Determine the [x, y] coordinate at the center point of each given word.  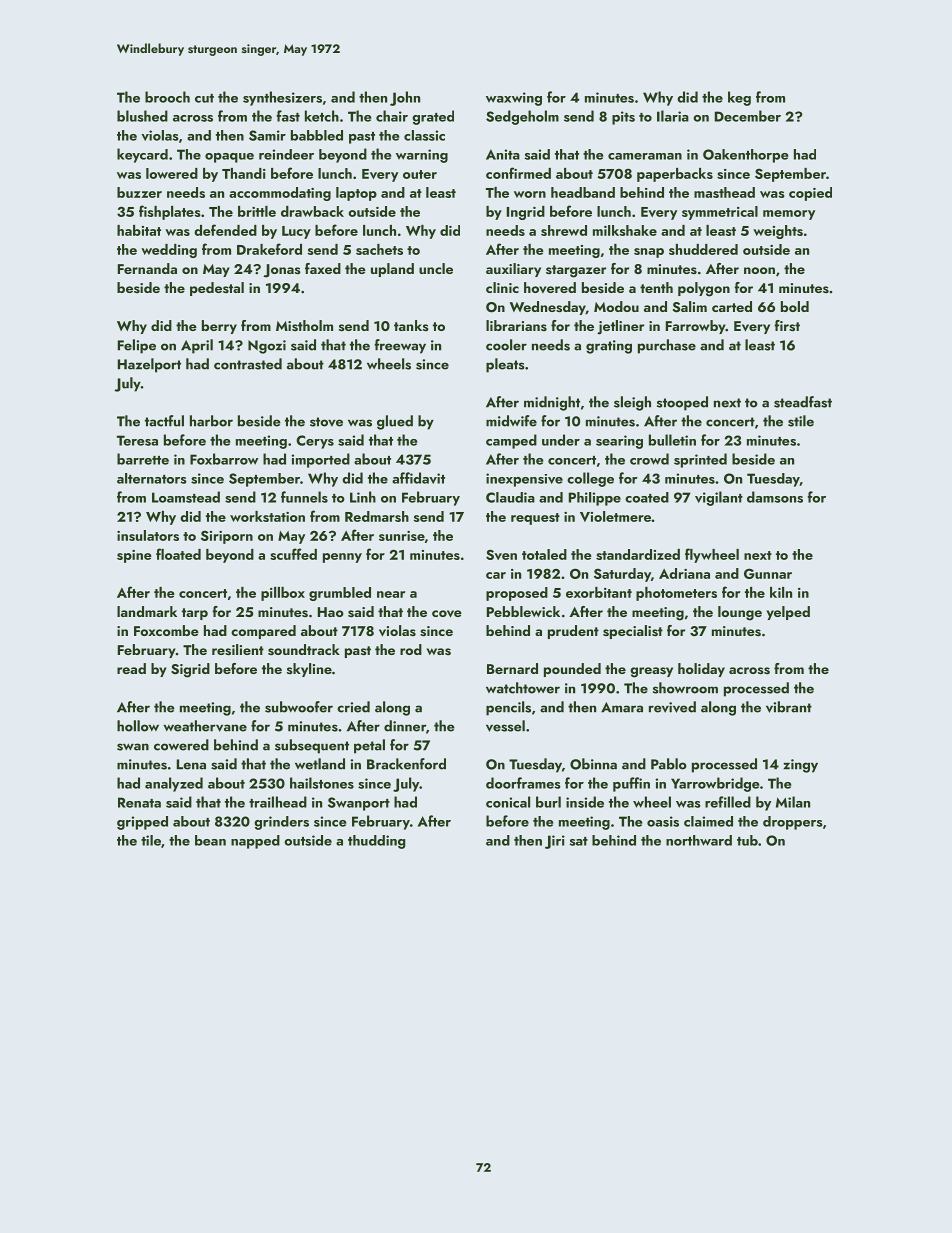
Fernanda [147, 268]
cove [447, 614]
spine [134, 556]
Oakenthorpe [745, 156]
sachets [379, 249]
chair [392, 116]
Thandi [244, 173]
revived [672, 707]
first [787, 326]
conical [508, 802]
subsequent [312, 746]
